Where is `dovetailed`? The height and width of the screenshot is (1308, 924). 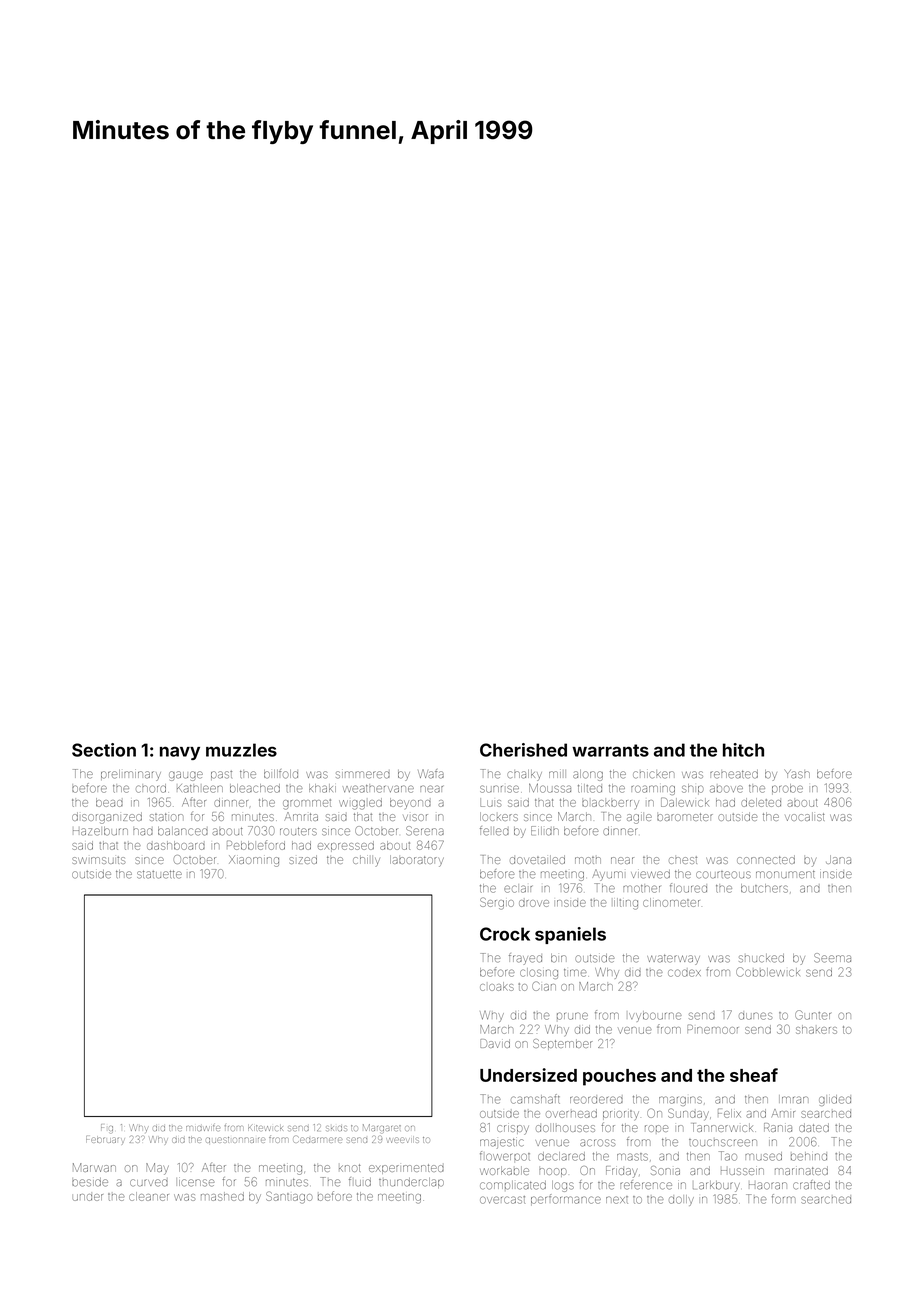
dovetailed is located at coordinates (537, 859).
